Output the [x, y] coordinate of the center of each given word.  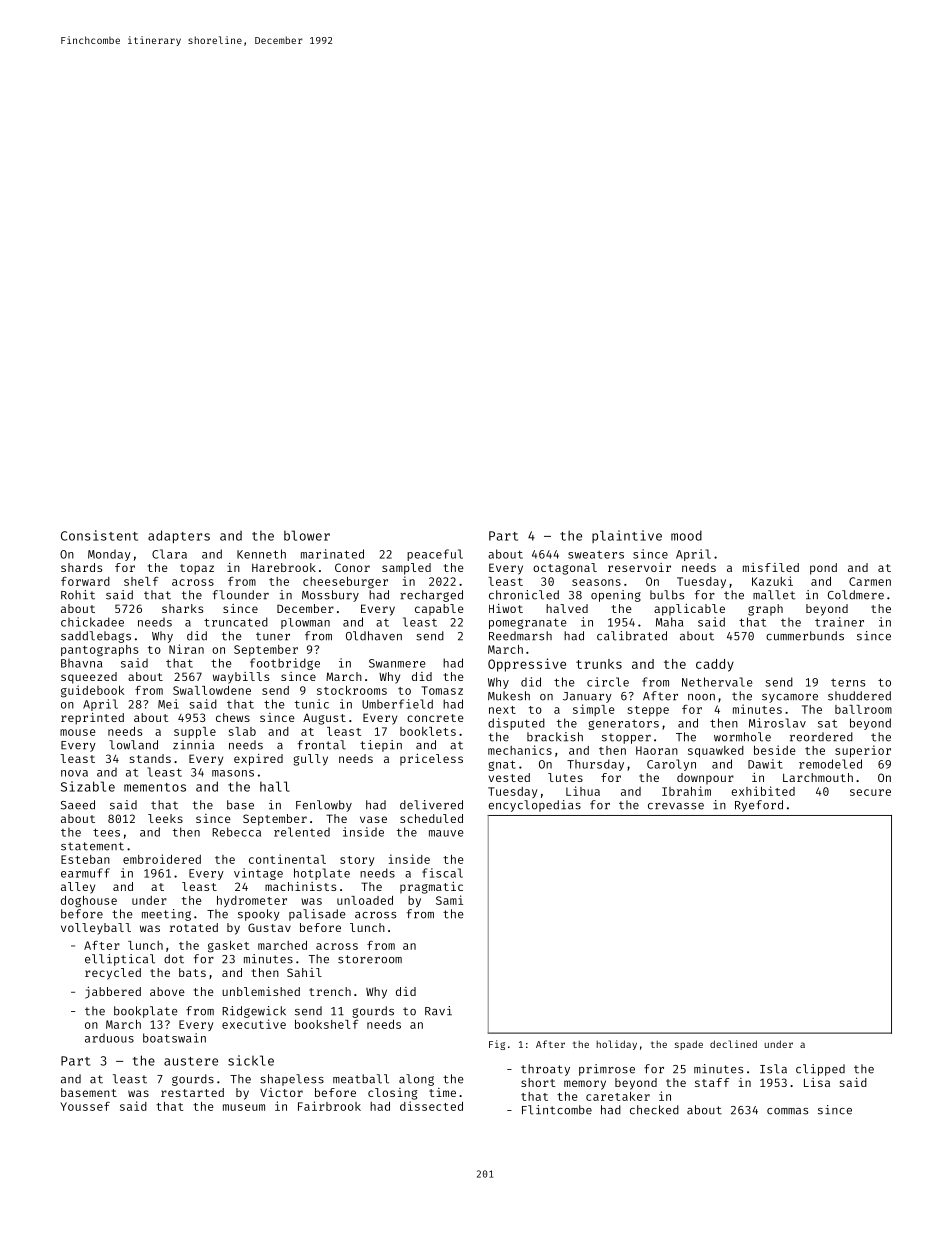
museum [244, 1107]
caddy [715, 665]
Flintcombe [557, 1110]
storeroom [370, 959]
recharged [431, 596]
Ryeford [759, 806]
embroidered [162, 859]
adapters [179, 536]
